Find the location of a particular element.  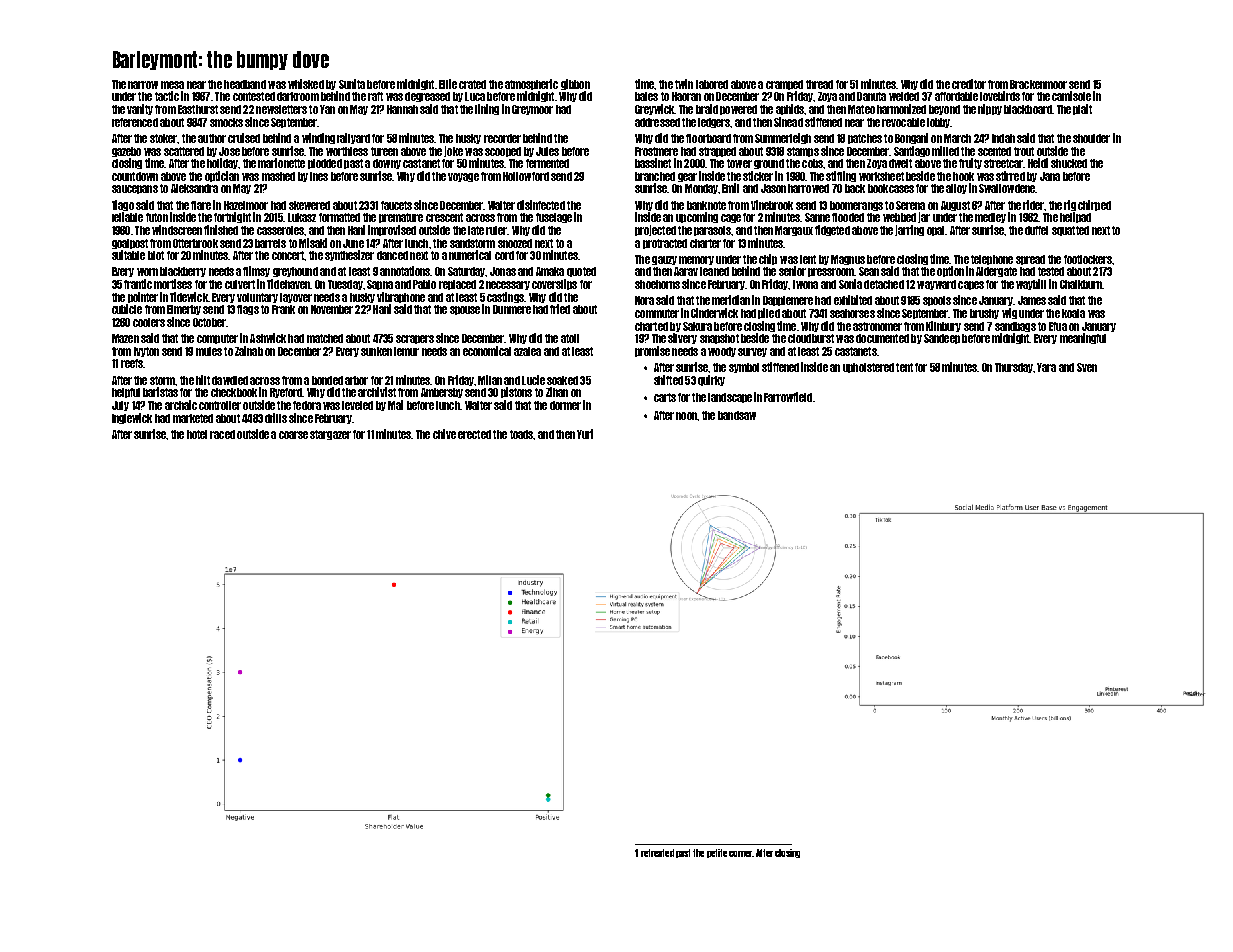

worn is located at coordinates (147, 272).
